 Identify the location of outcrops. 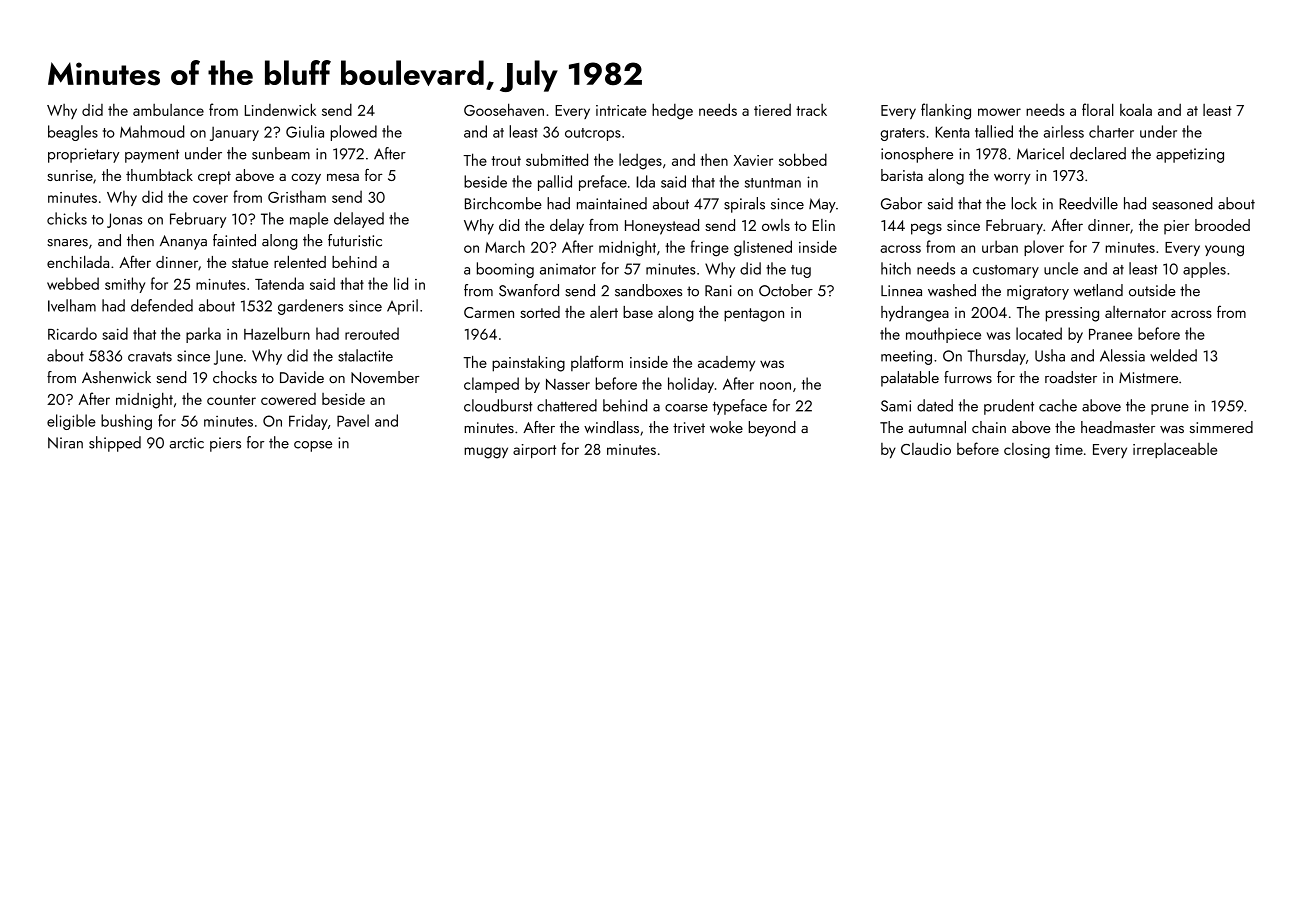
(593, 134).
